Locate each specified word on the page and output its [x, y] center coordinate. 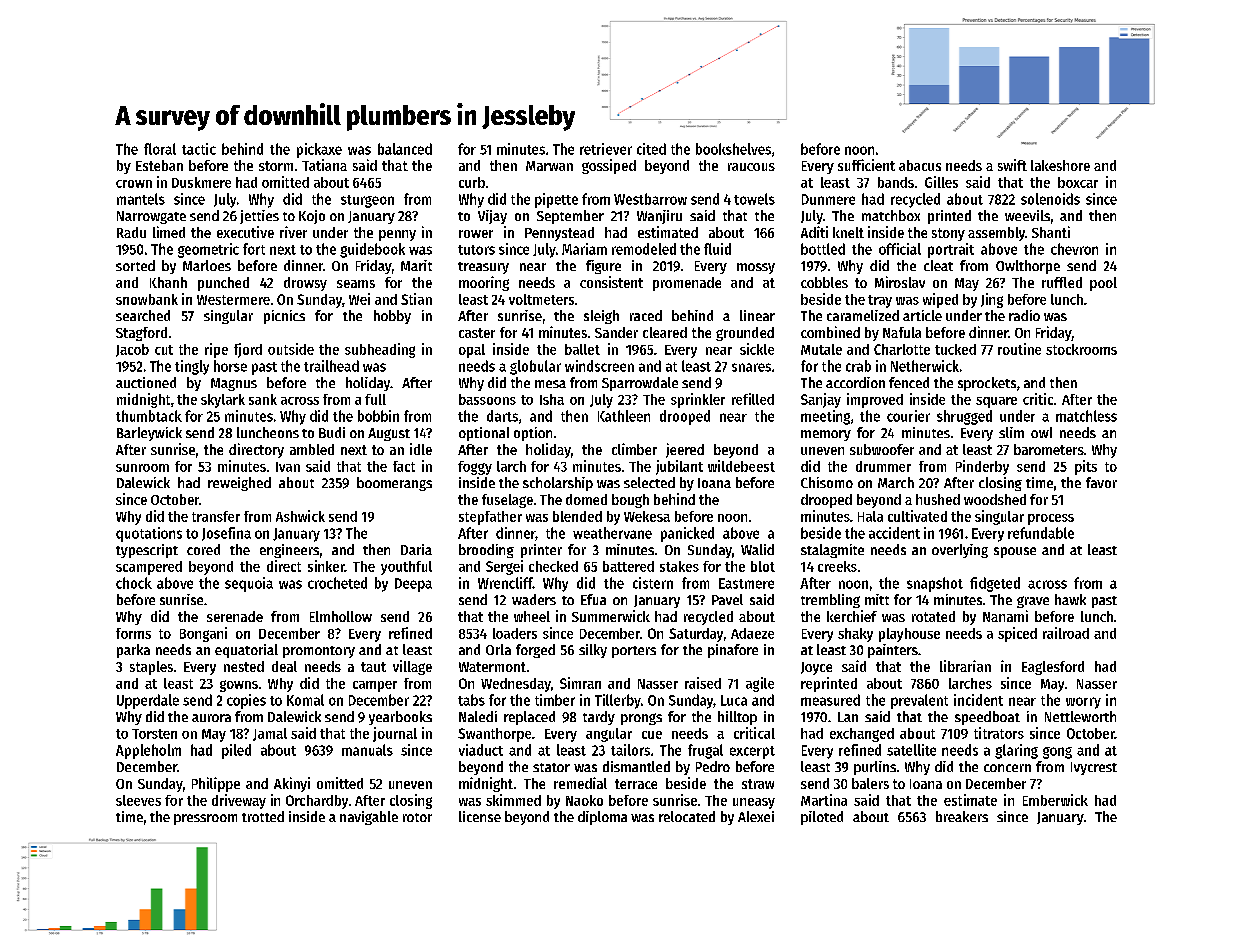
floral [160, 149]
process [1051, 519]
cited [651, 149]
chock [134, 583]
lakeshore [1060, 165]
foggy [475, 468]
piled [236, 751]
